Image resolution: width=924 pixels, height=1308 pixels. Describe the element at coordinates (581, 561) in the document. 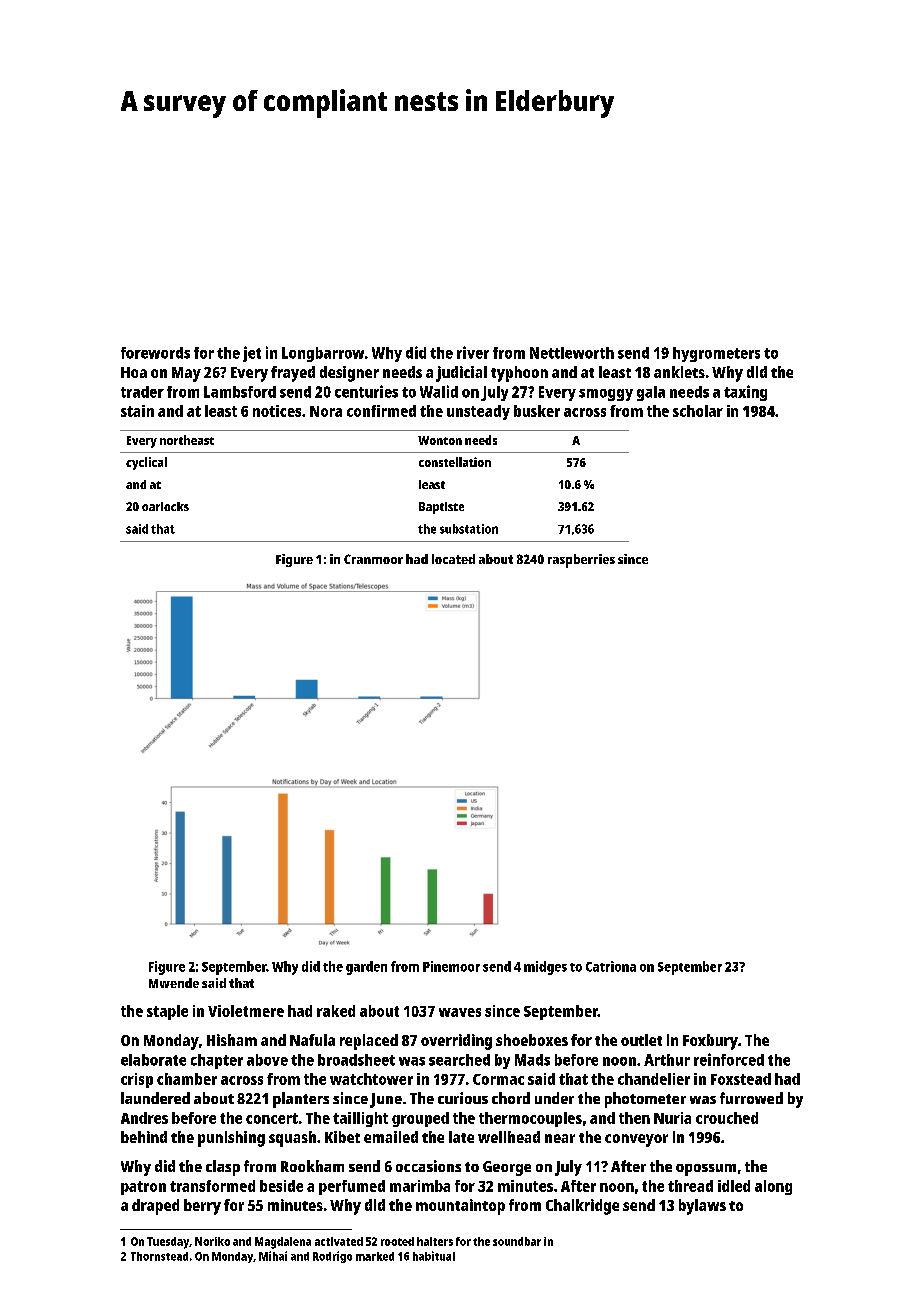

I see `raspberries` at that location.
